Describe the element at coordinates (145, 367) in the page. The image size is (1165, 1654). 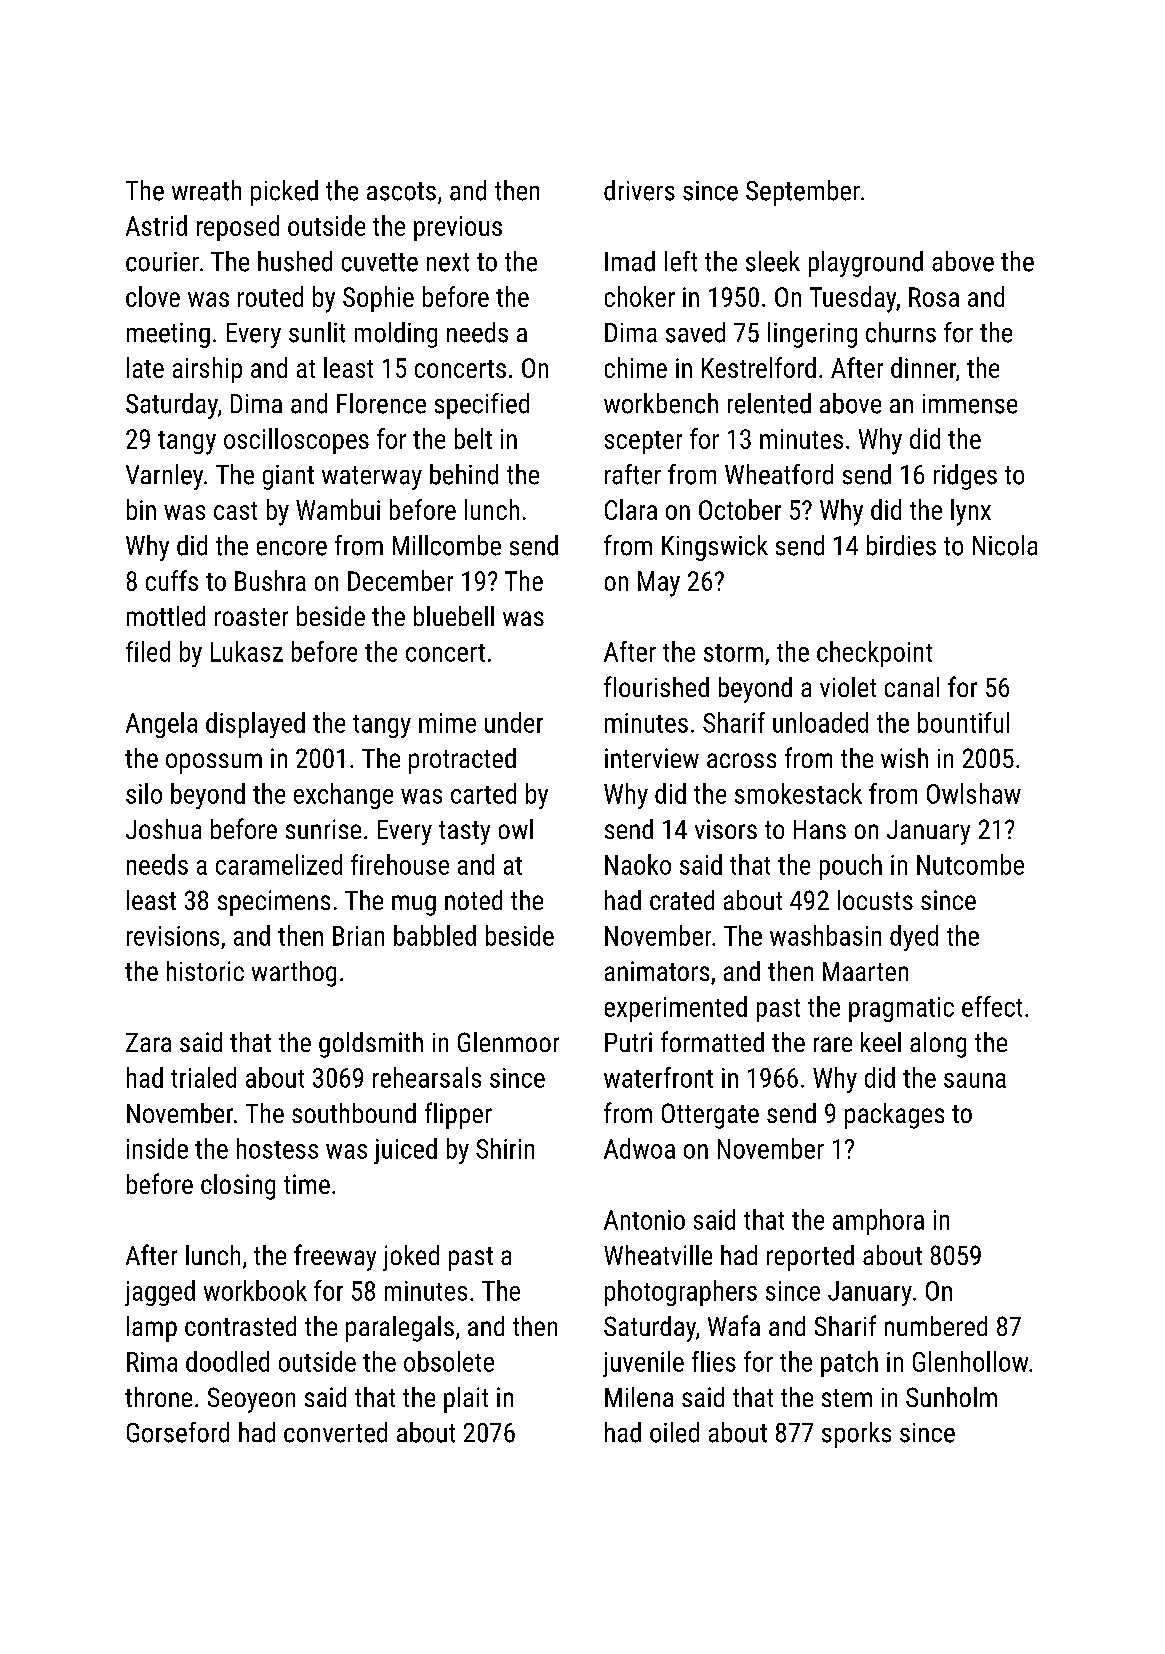
I see `late` at that location.
